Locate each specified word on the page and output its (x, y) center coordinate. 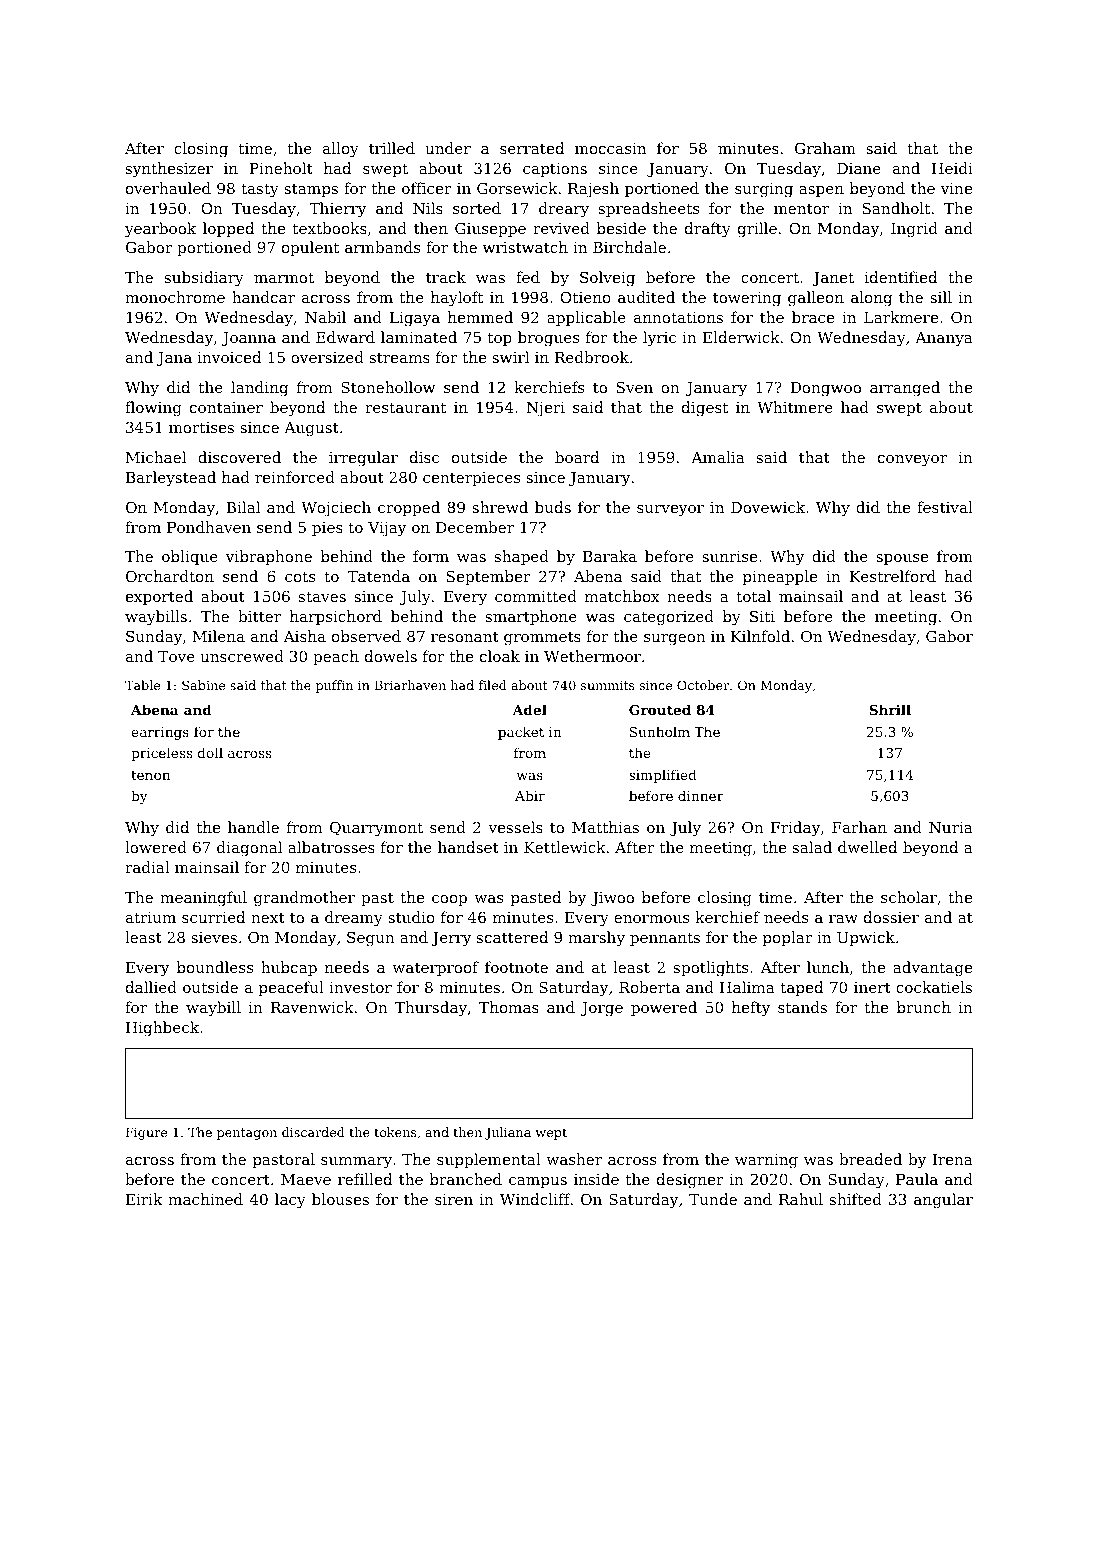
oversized (327, 357)
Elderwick (741, 337)
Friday (795, 829)
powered (664, 1008)
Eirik (144, 1199)
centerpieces (471, 479)
